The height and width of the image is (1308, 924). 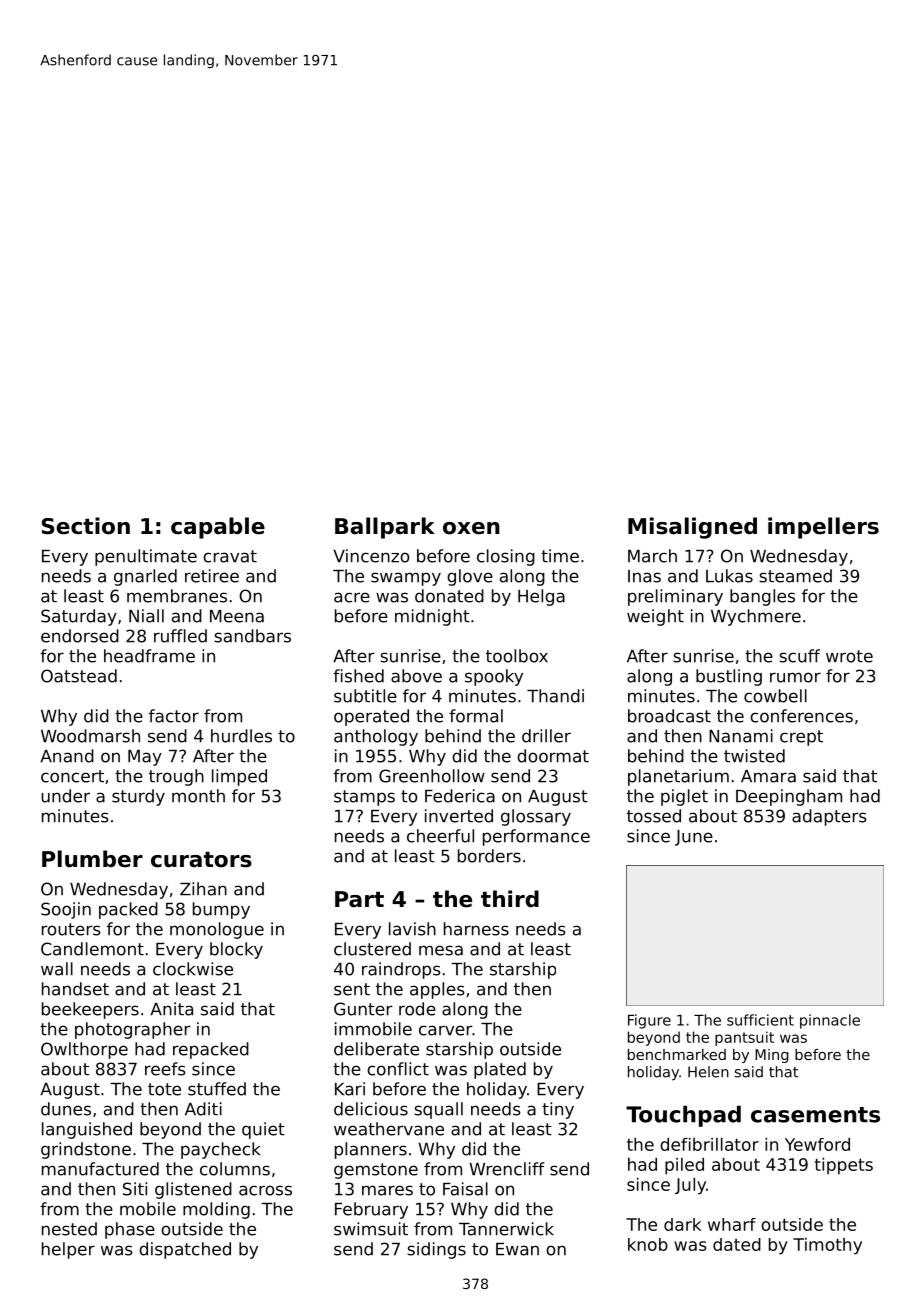 I want to click on oxen, so click(x=471, y=528).
